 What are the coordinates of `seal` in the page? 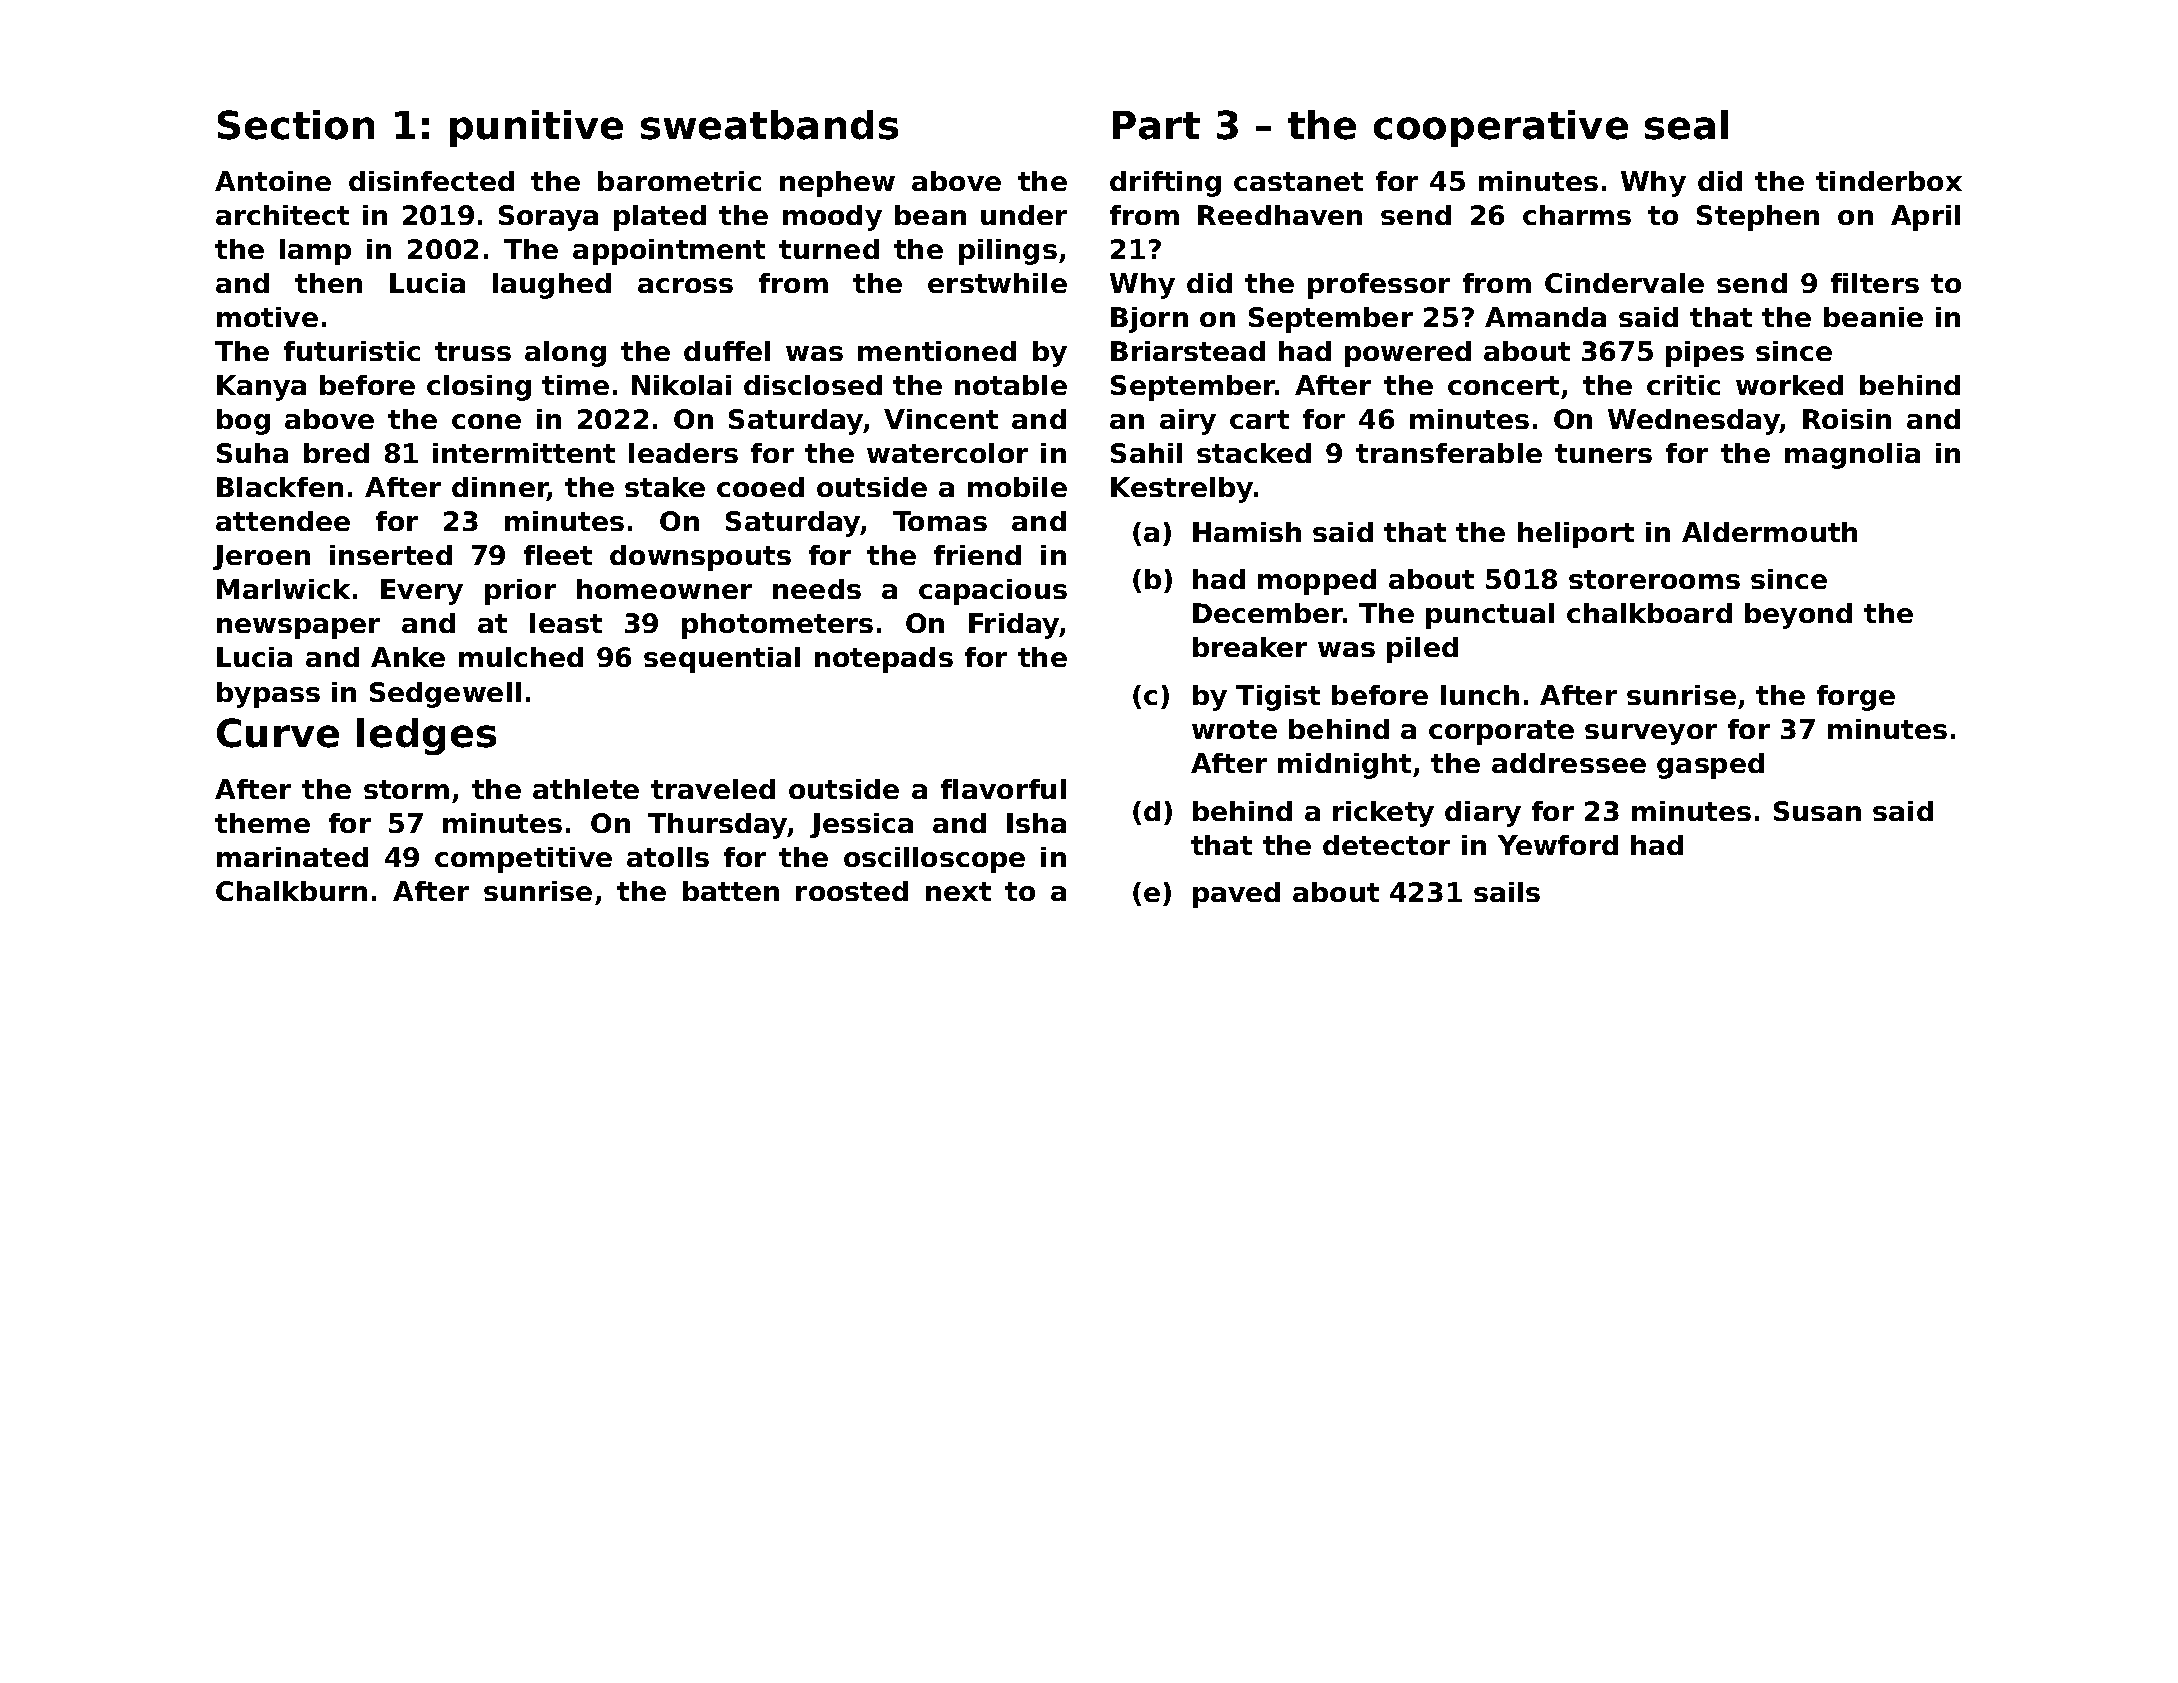 It's located at (1686, 125).
